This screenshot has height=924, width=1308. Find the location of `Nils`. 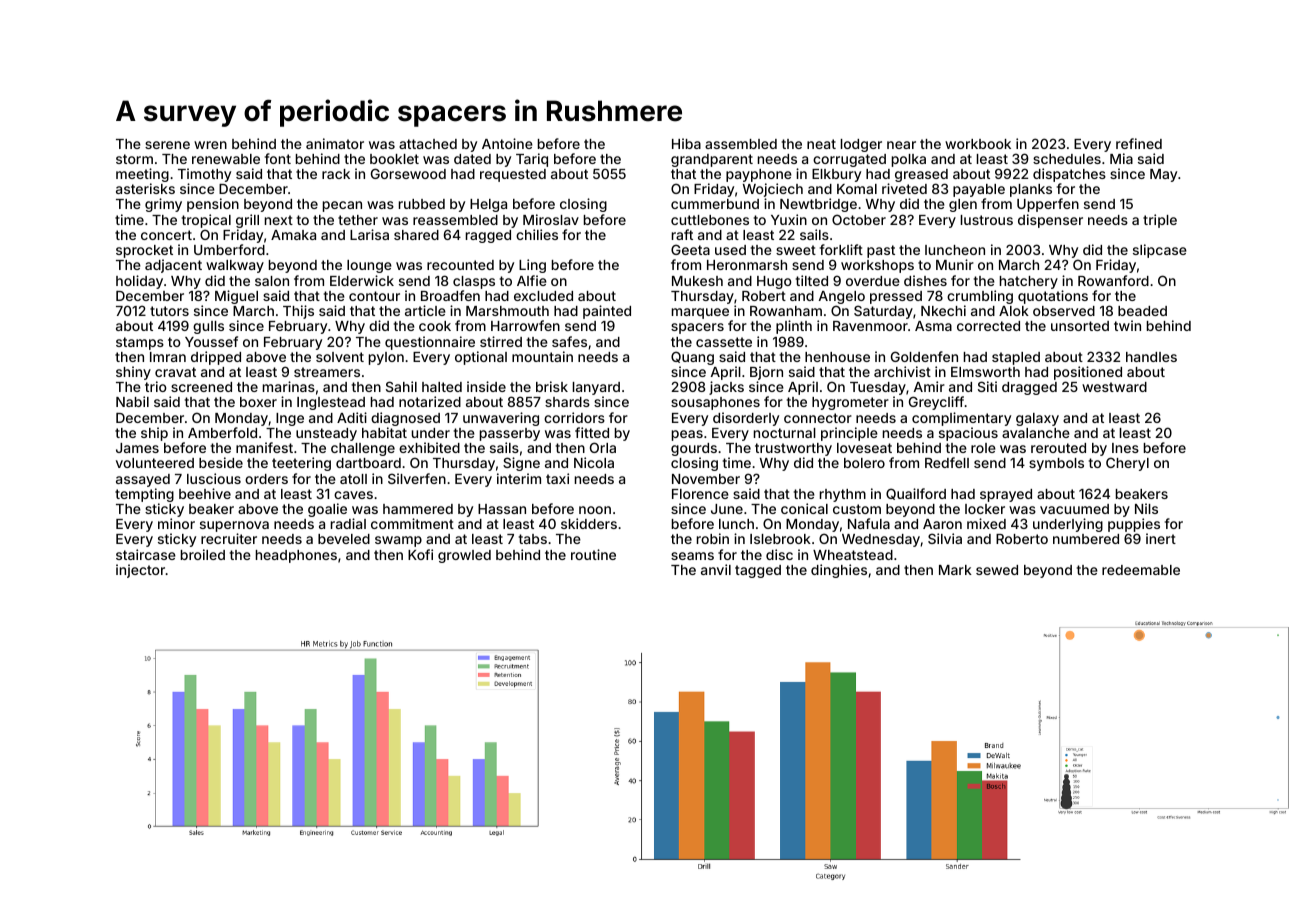

Nils is located at coordinates (1146, 508).
